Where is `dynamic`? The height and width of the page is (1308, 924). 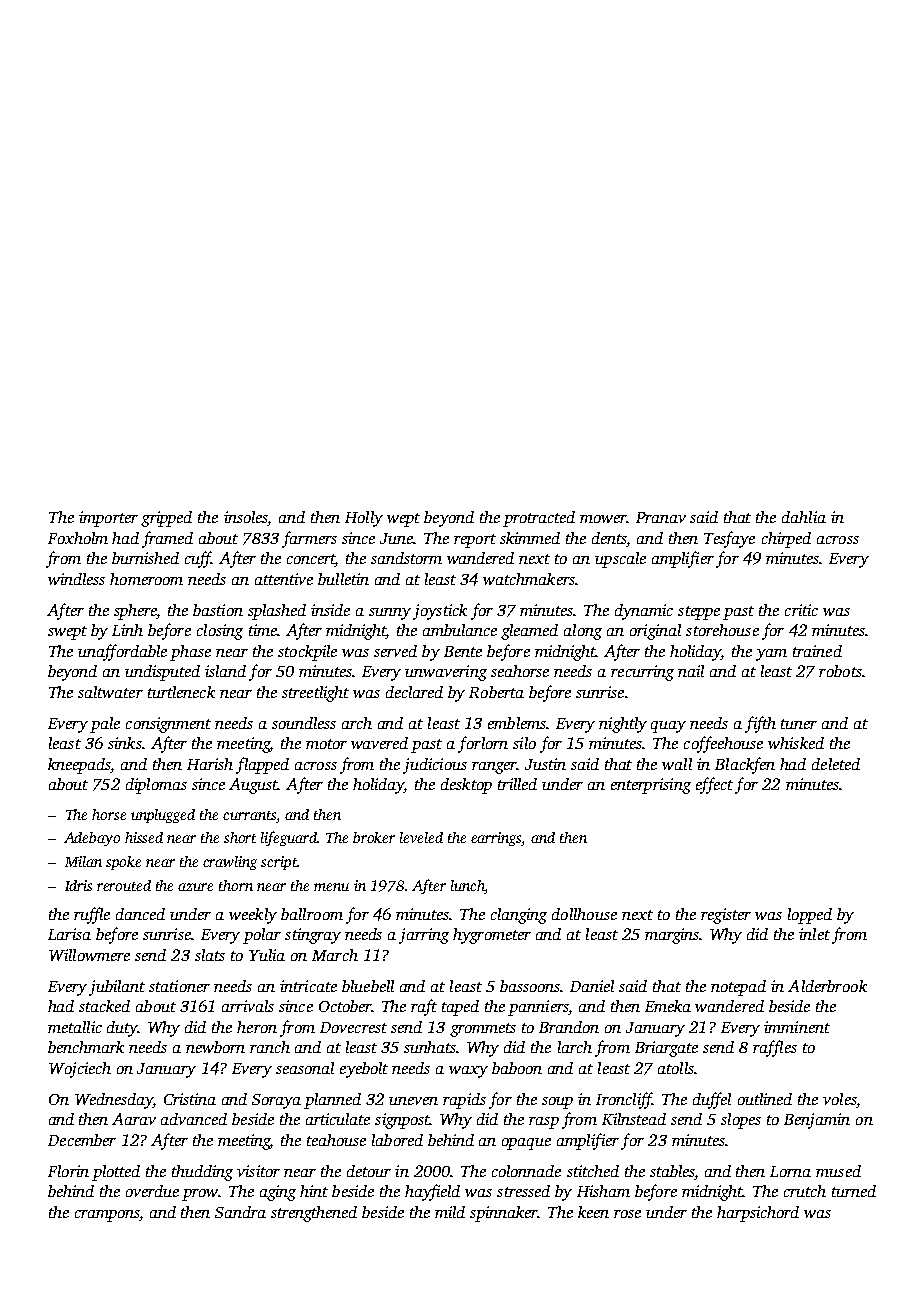
dynamic is located at coordinates (644, 612).
